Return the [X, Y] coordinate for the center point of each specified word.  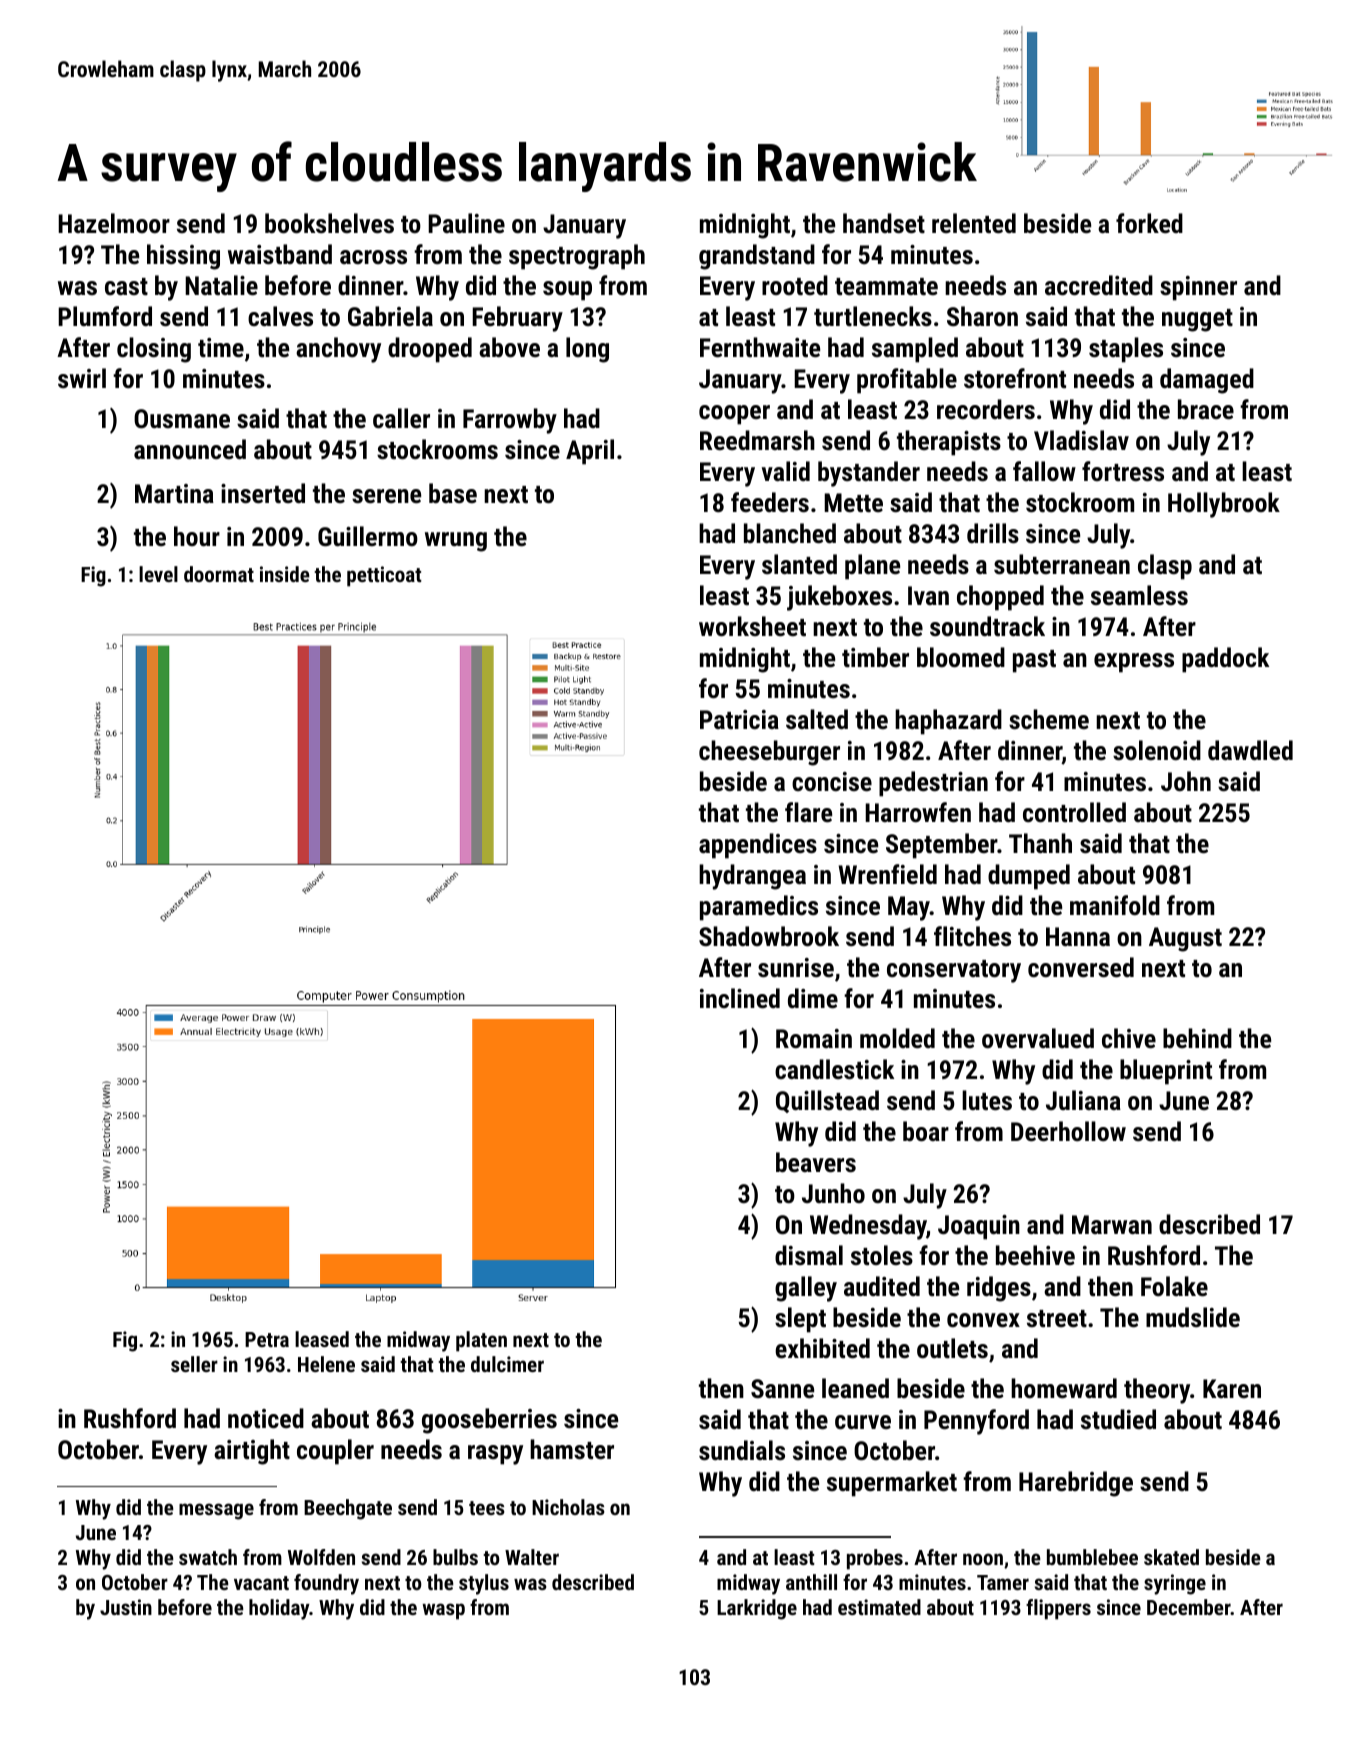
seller [194, 1364]
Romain [814, 1038]
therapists [949, 443]
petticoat [384, 576]
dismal [809, 1255]
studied [1118, 1419]
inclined [740, 998]
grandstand [757, 257]
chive [1129, 1038]
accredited [1099, 285]
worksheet [752, 626]
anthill [811, 1582]
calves [280, 316]
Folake [1174, 1286]
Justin [126, 1607]
